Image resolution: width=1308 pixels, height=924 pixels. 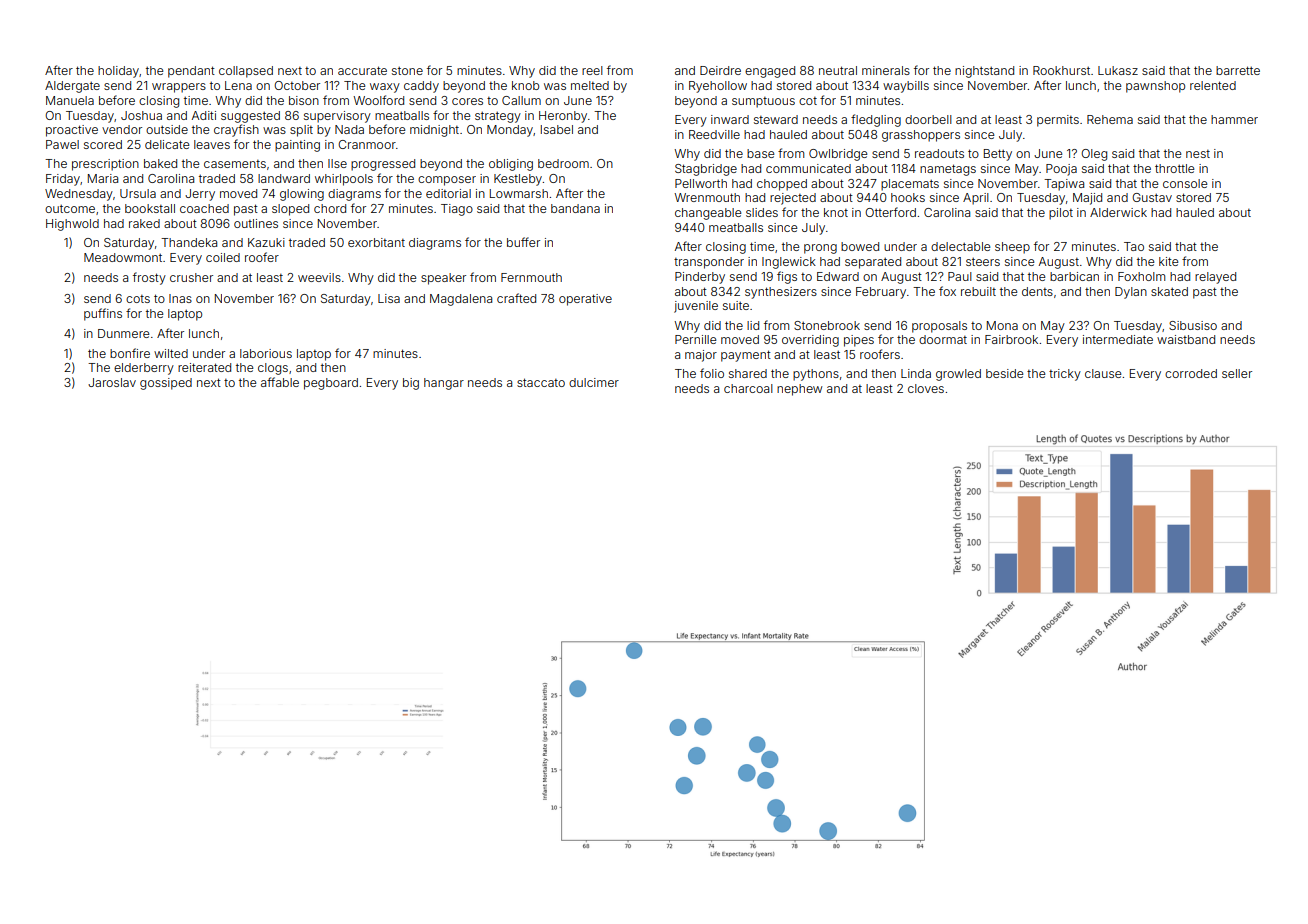 I want to click on Deirdre, so click(x=720, y=70).
